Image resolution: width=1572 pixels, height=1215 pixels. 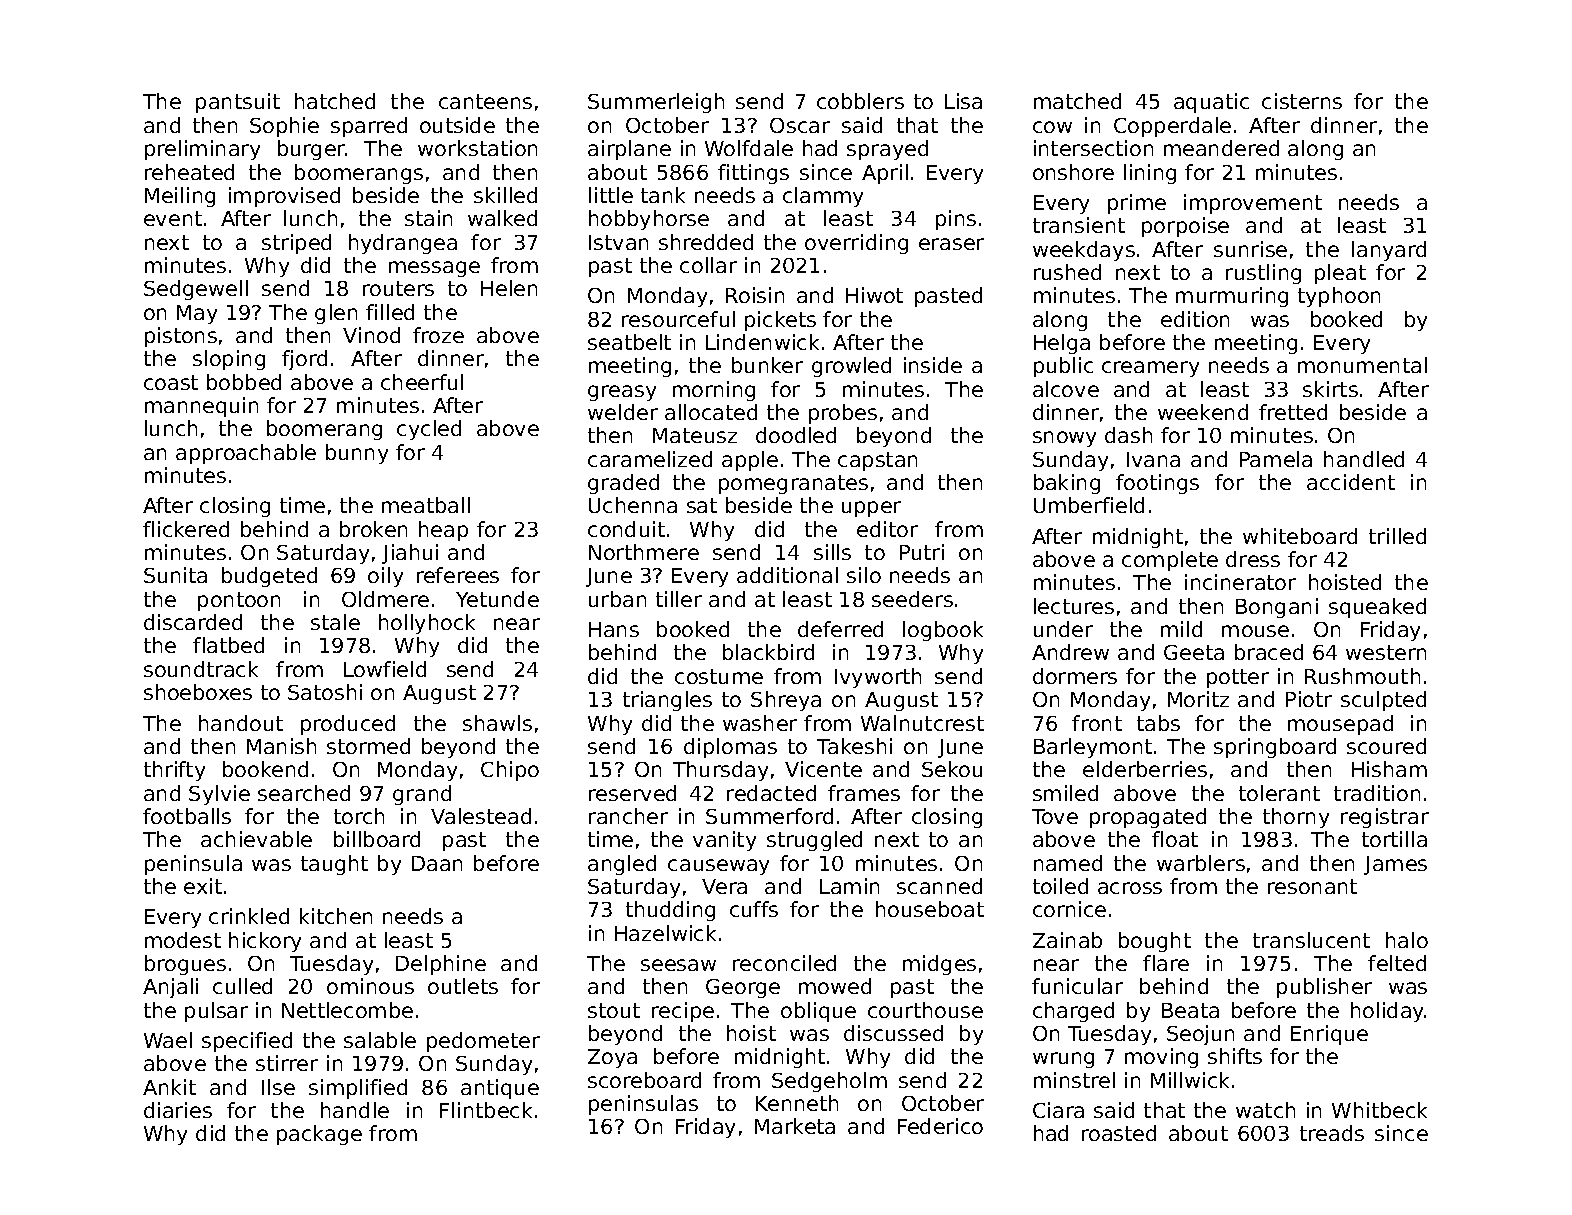 I want to click on rancher, so click(x=628, y=816).
